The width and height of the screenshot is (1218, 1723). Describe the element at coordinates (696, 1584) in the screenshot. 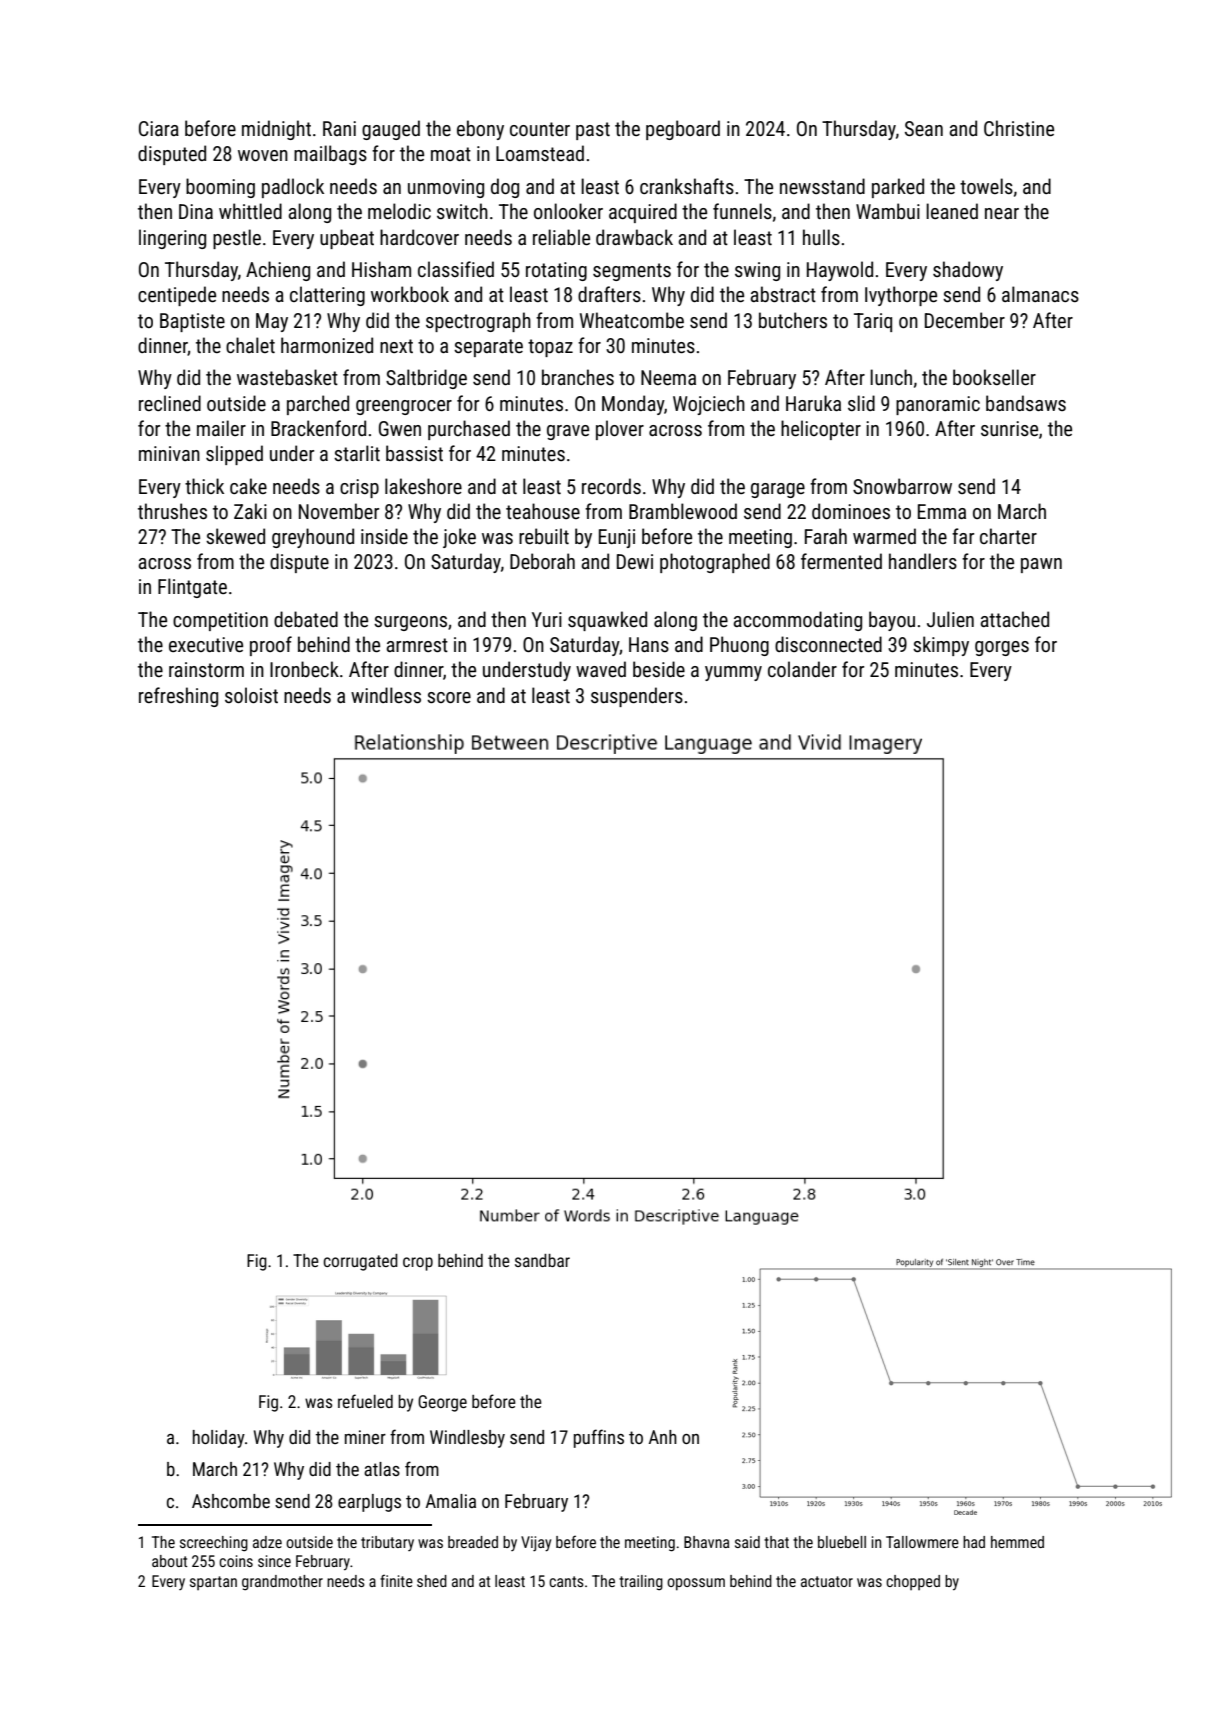

I see `opossum` at that location.
